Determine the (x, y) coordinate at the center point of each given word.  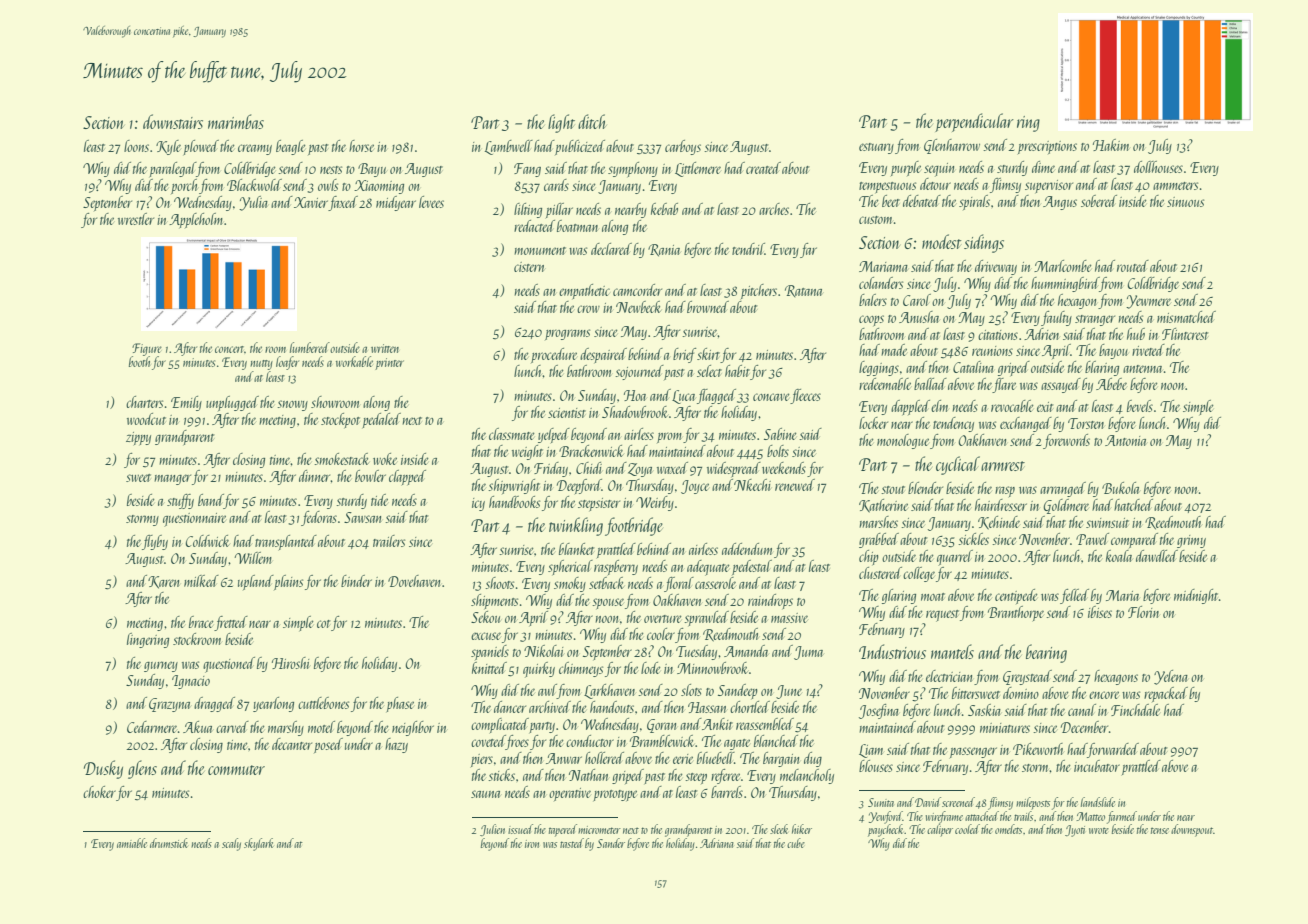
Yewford (886, 817)
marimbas (236, 121)
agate (737, 744)
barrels (727, 792)
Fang (527, 170)
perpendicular (974, 122)
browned (708, 307)
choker (99, 792)
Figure (147, 349)
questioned (229, 665)
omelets (1008, 829)
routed (1133, 266)
